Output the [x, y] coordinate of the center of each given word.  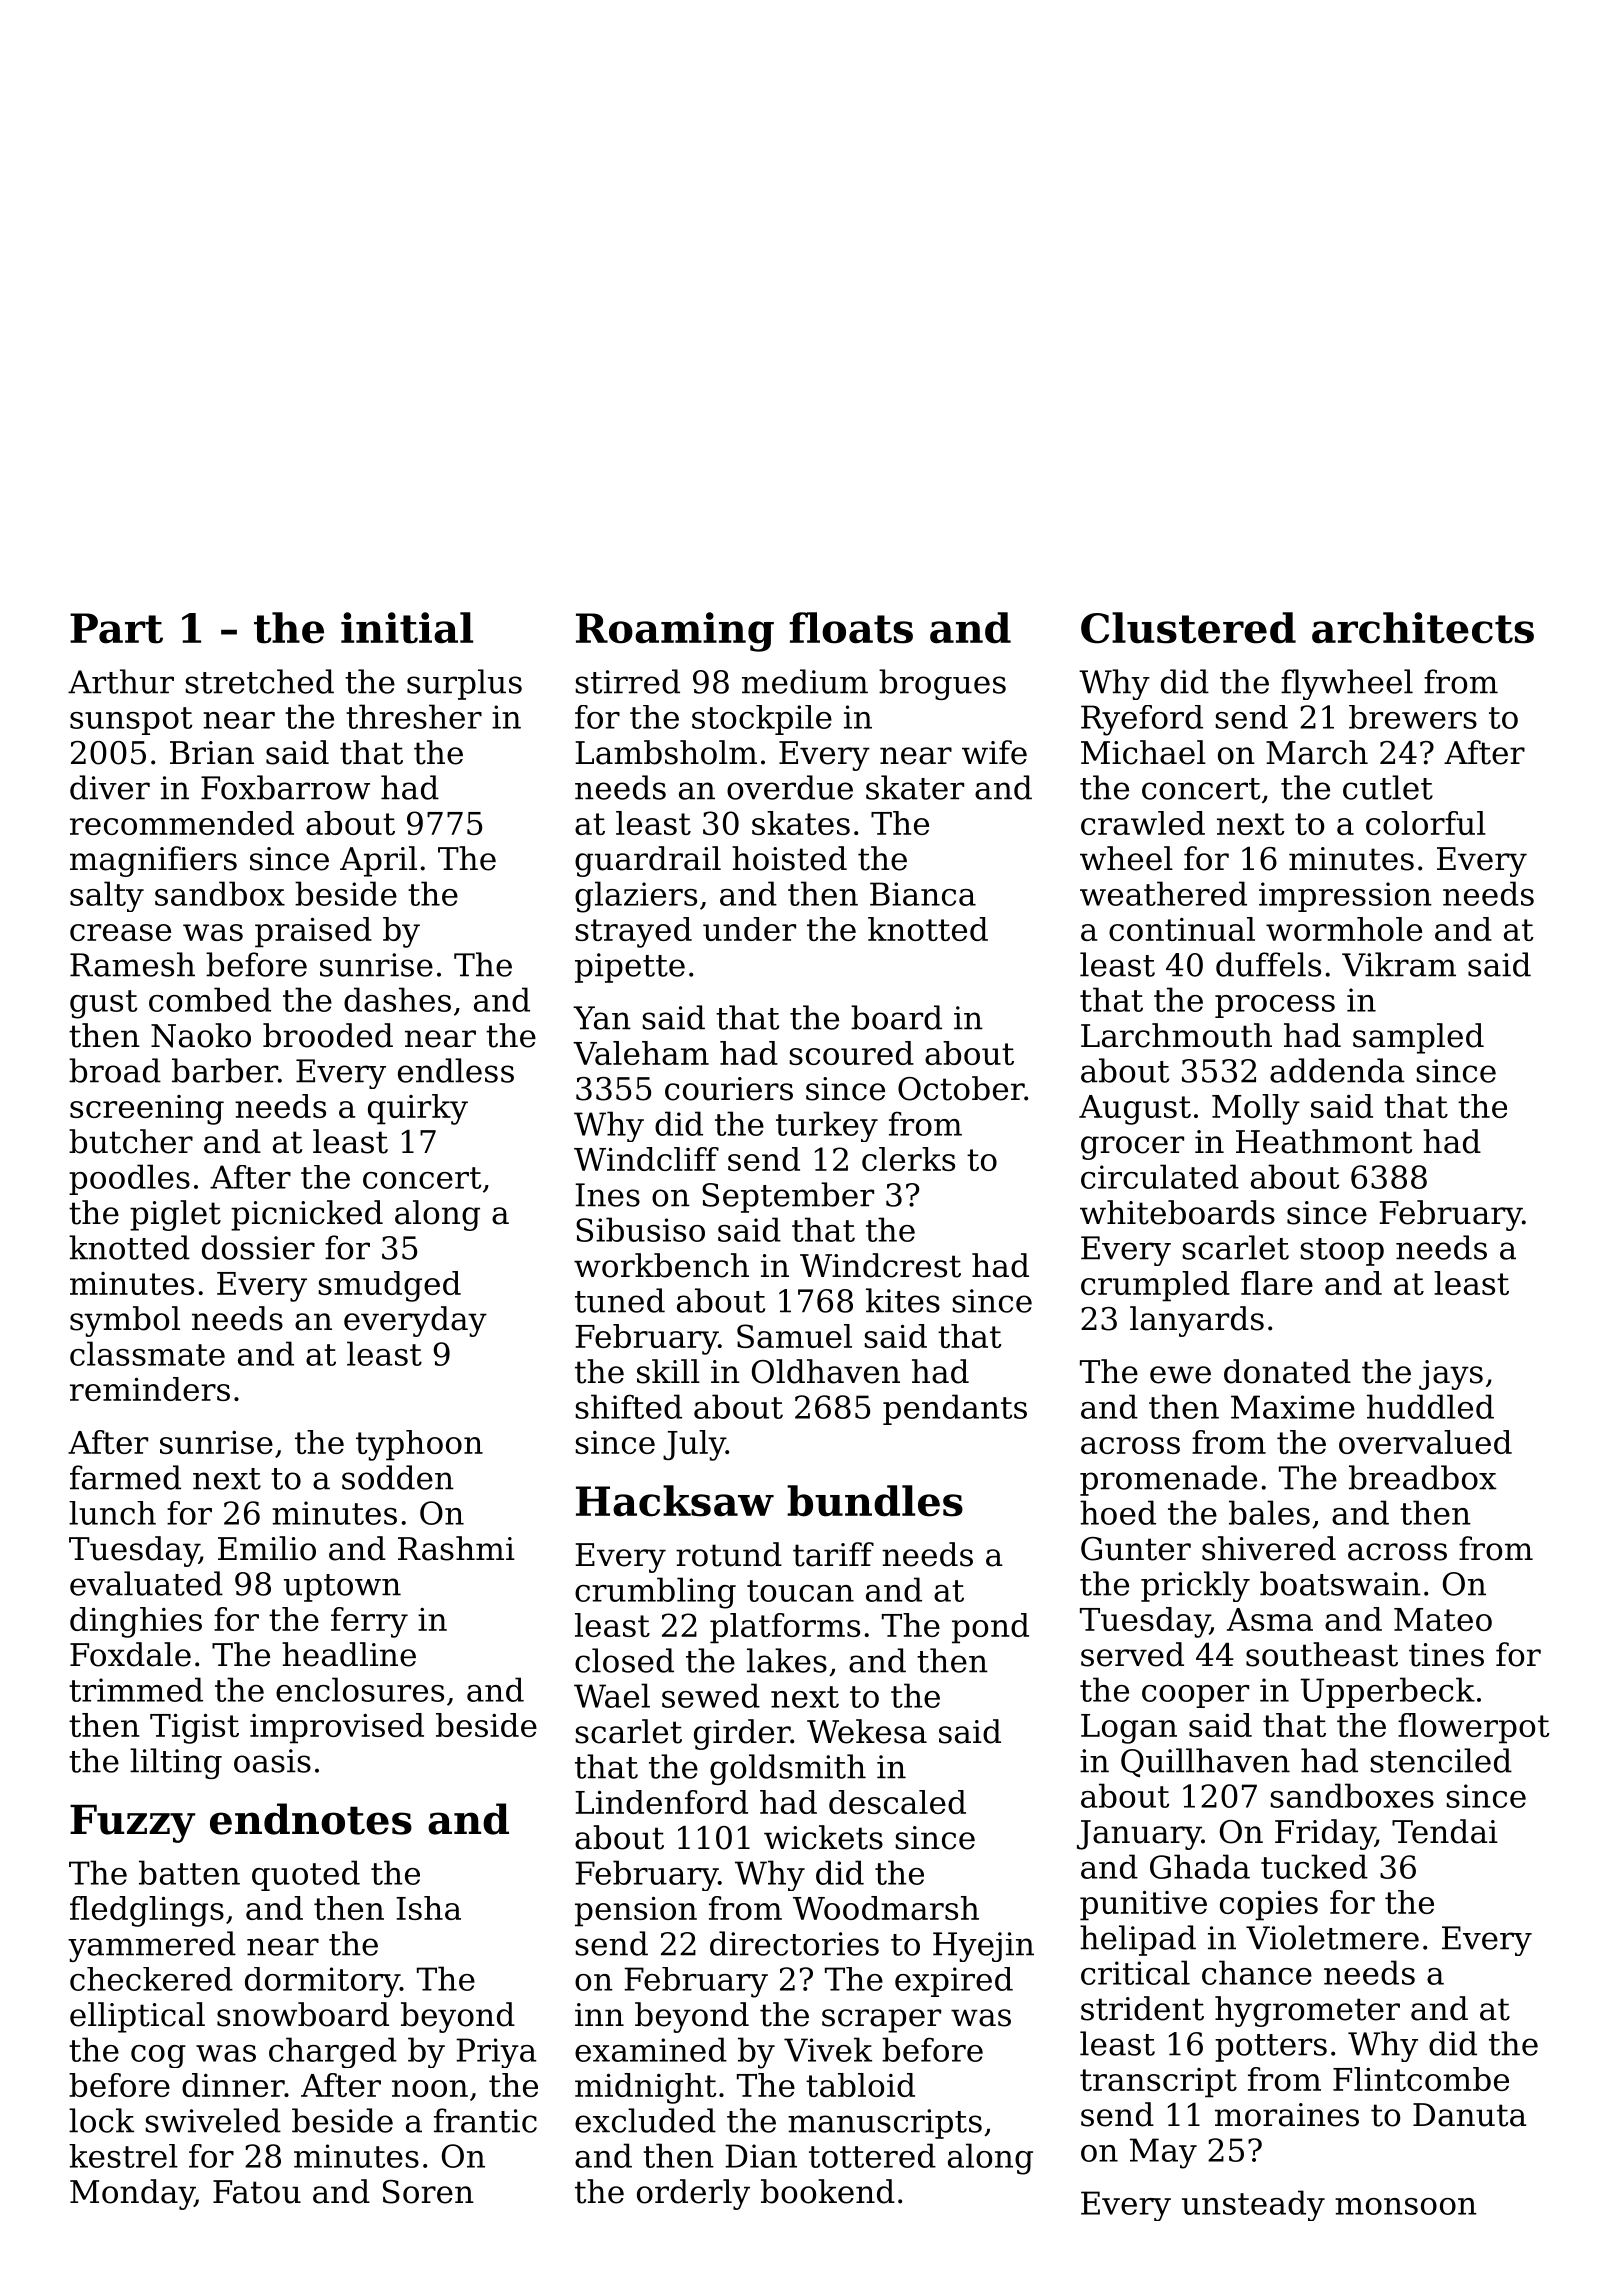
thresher [414, 716]
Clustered [1188, 628]
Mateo [1443, 1619]
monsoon [1406, 2206]
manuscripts [885, 2124]
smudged [389, 1286]
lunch [112, 1513]
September [788, 1197]
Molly [1256, 1109]
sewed [711, 1695]
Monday [132, 2194]
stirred [627, 681]
